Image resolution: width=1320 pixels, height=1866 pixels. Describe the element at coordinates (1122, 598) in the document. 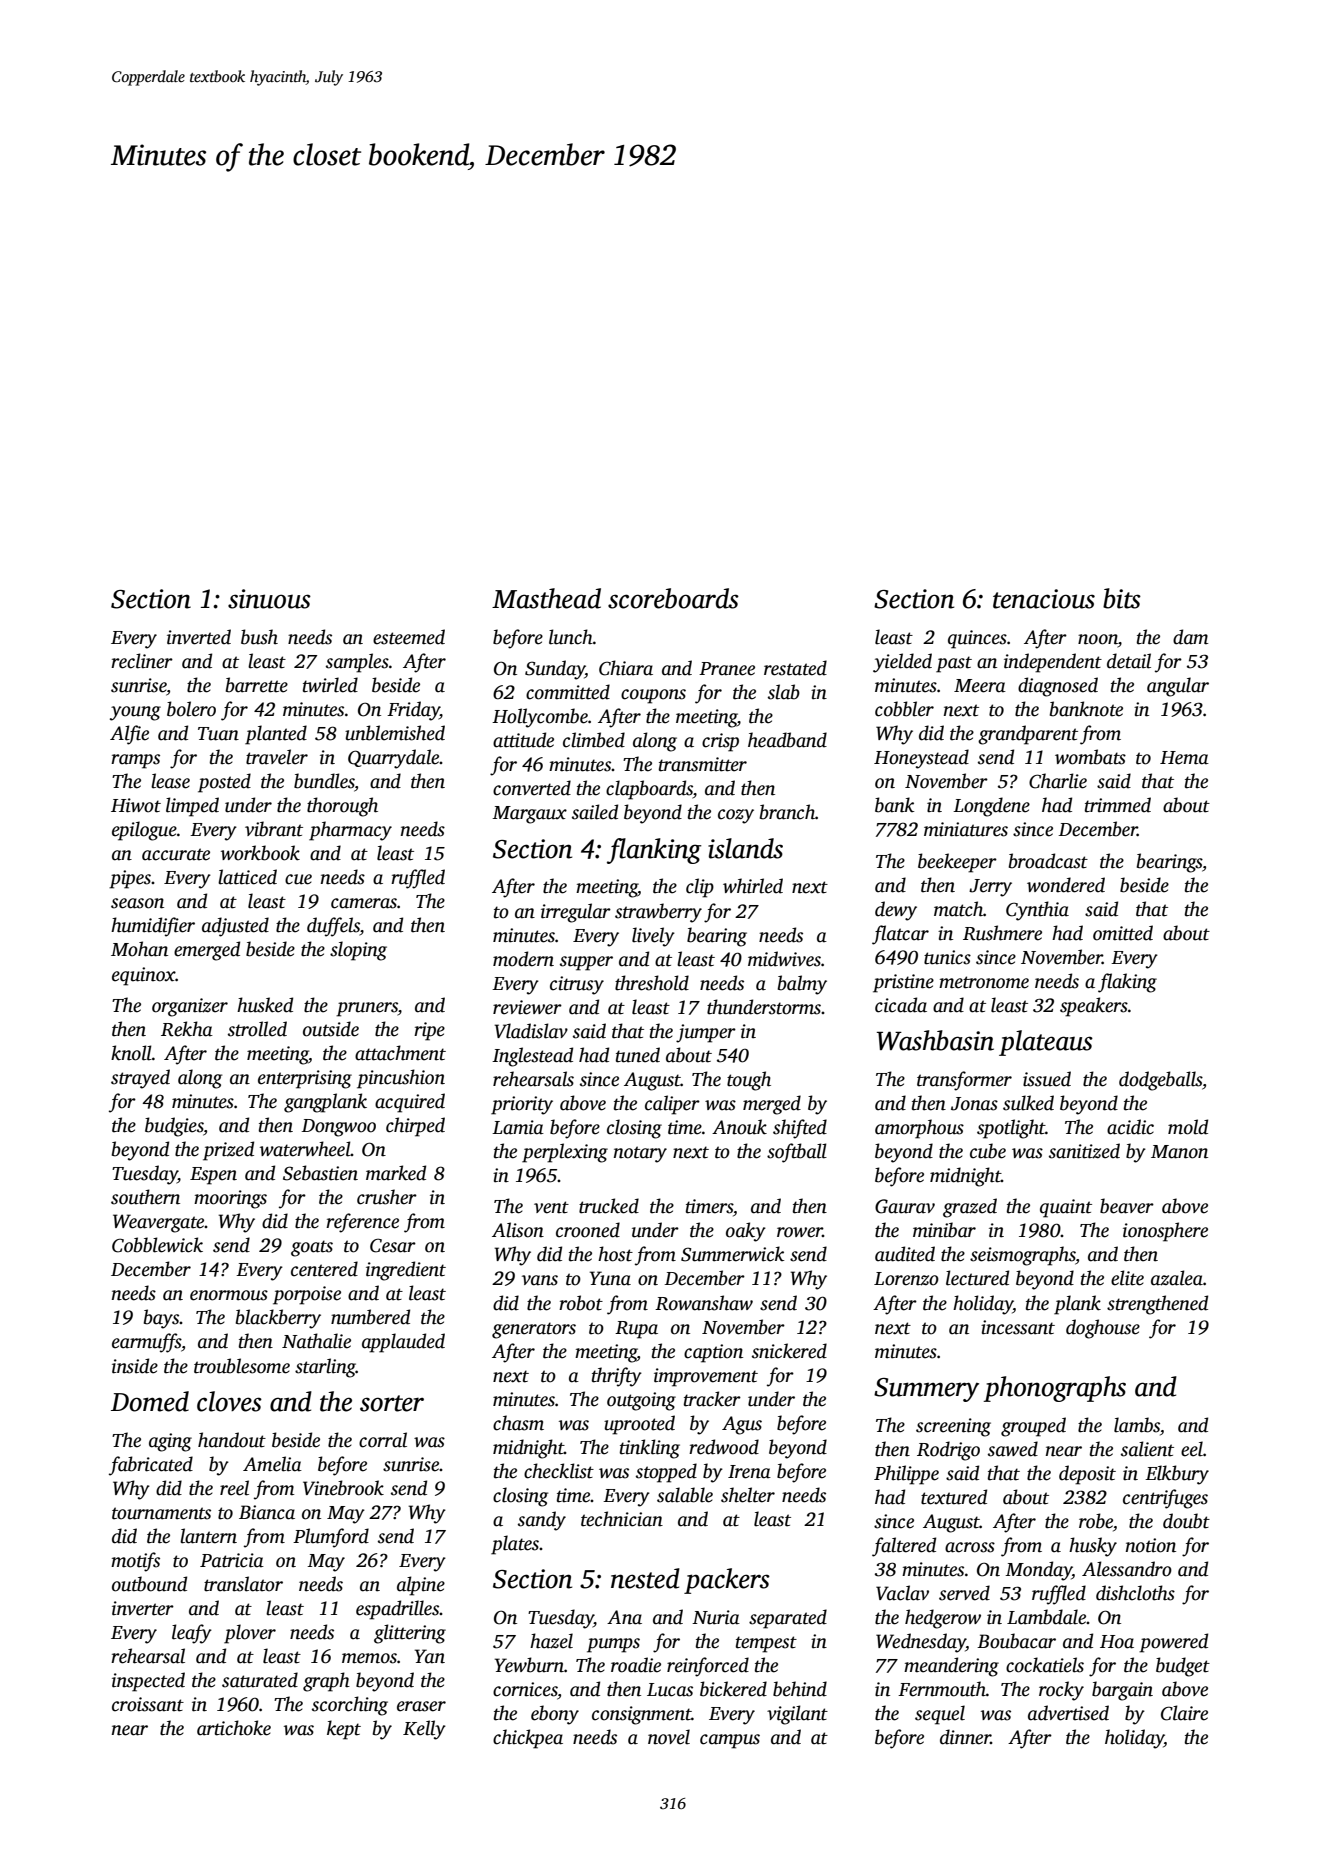

I see `bits` at that location.
